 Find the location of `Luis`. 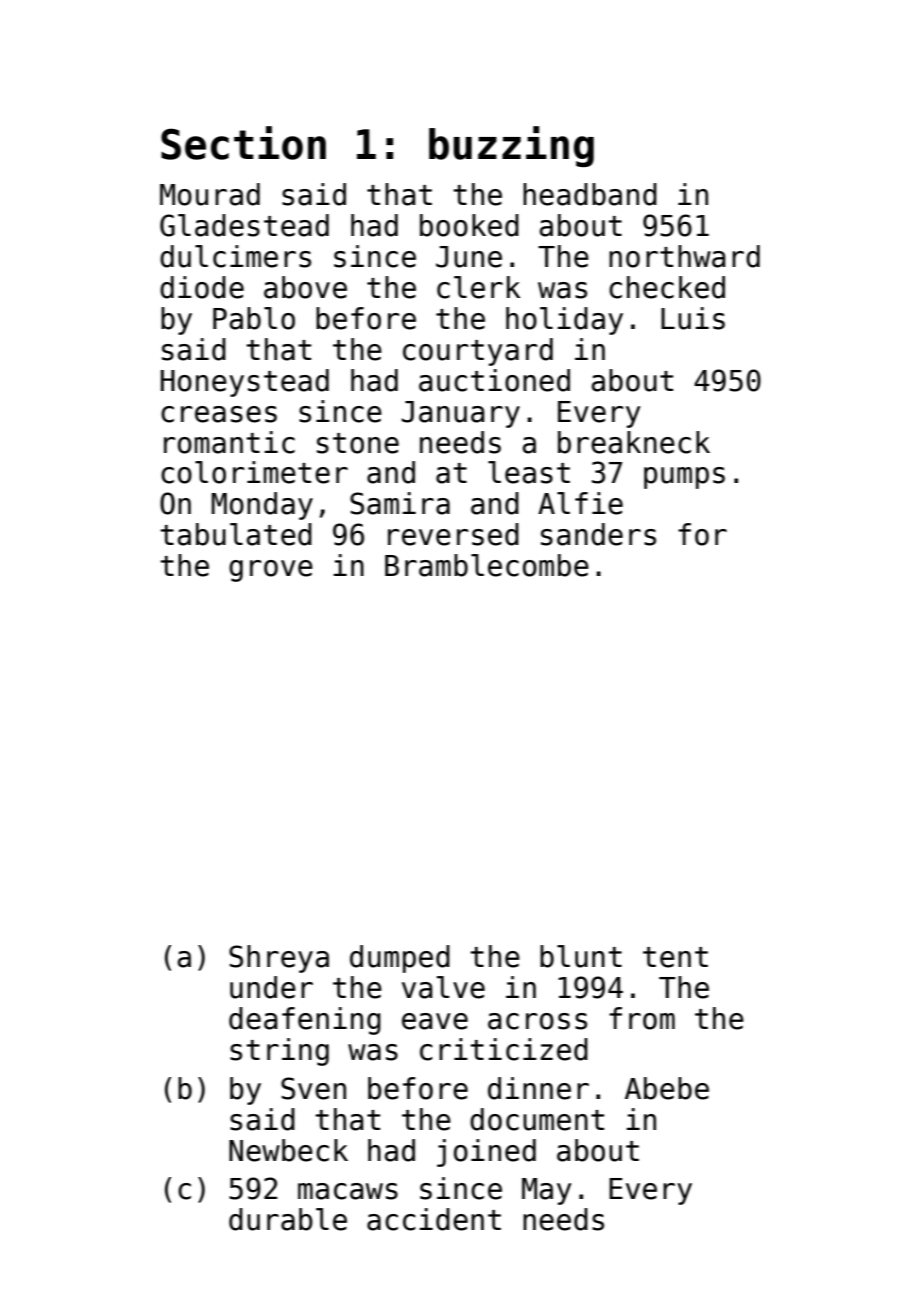

Luis is located at coordinates (693, 318).
